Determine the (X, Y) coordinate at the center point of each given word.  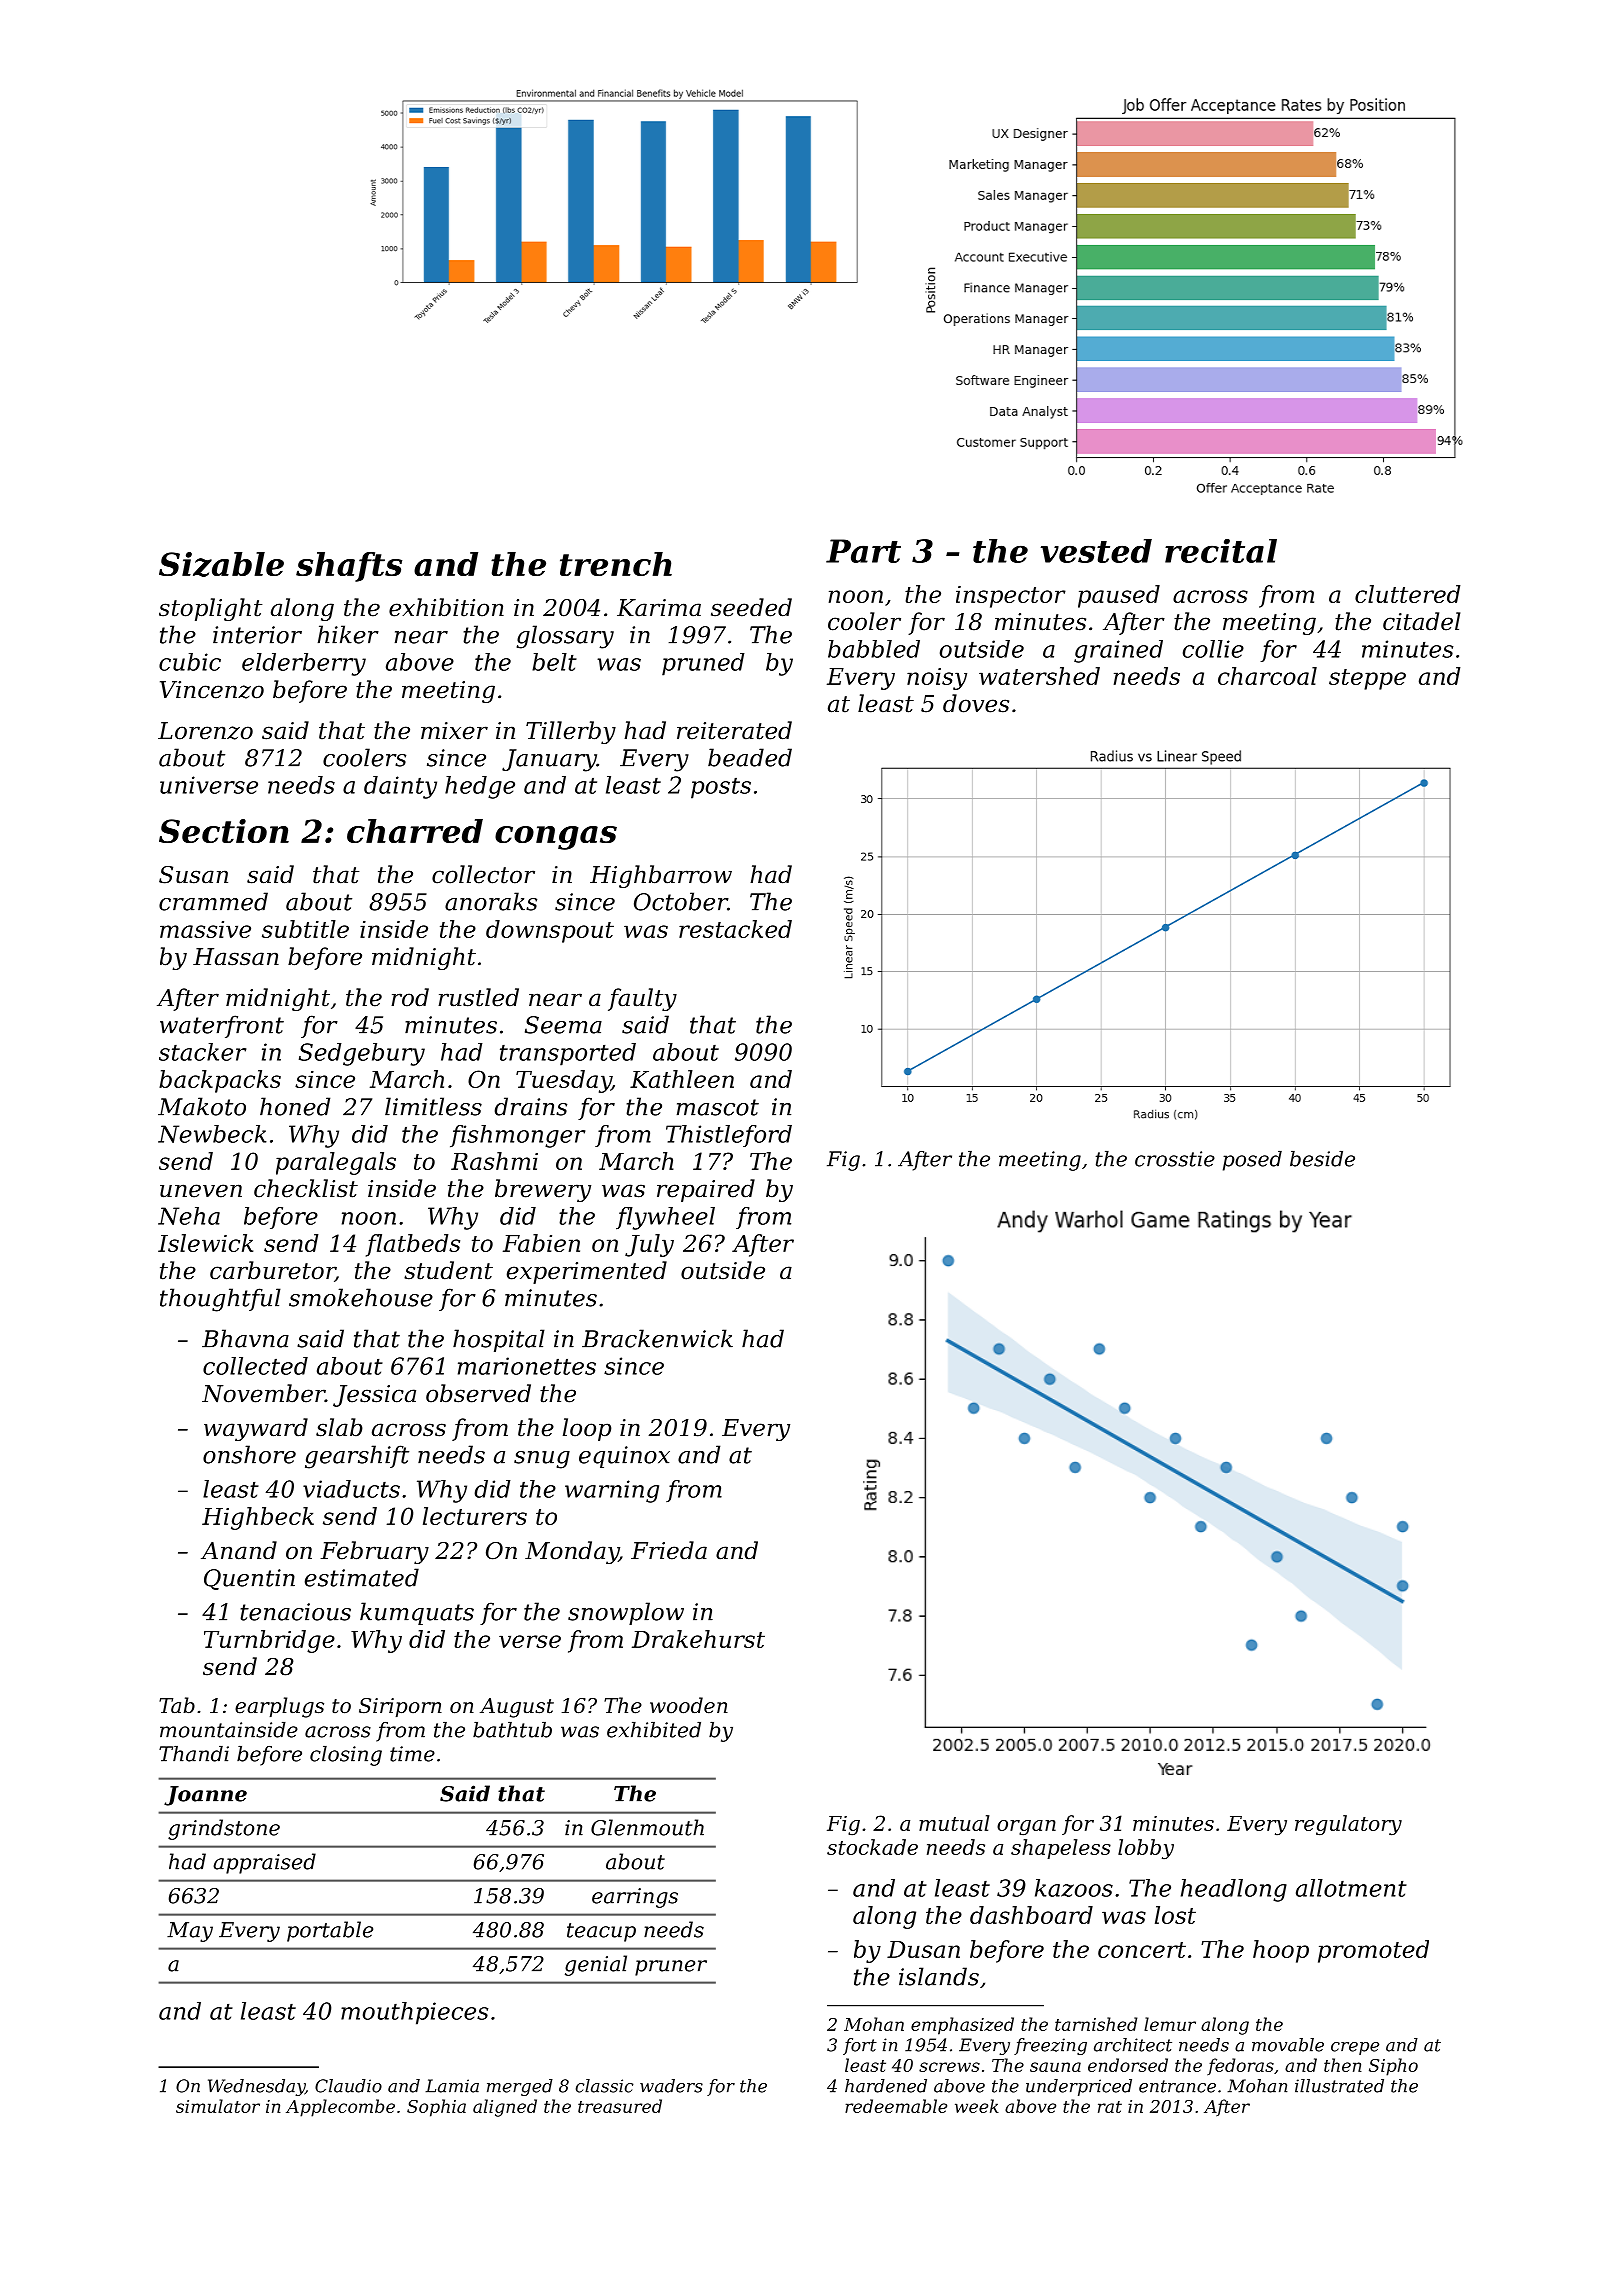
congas (556, 838)
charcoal (1267, 676)
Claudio (348, 2086)
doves (976, 703)
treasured (620, 2106)
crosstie (1175, 1159)
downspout (550, 931)
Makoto (202, 1106)
